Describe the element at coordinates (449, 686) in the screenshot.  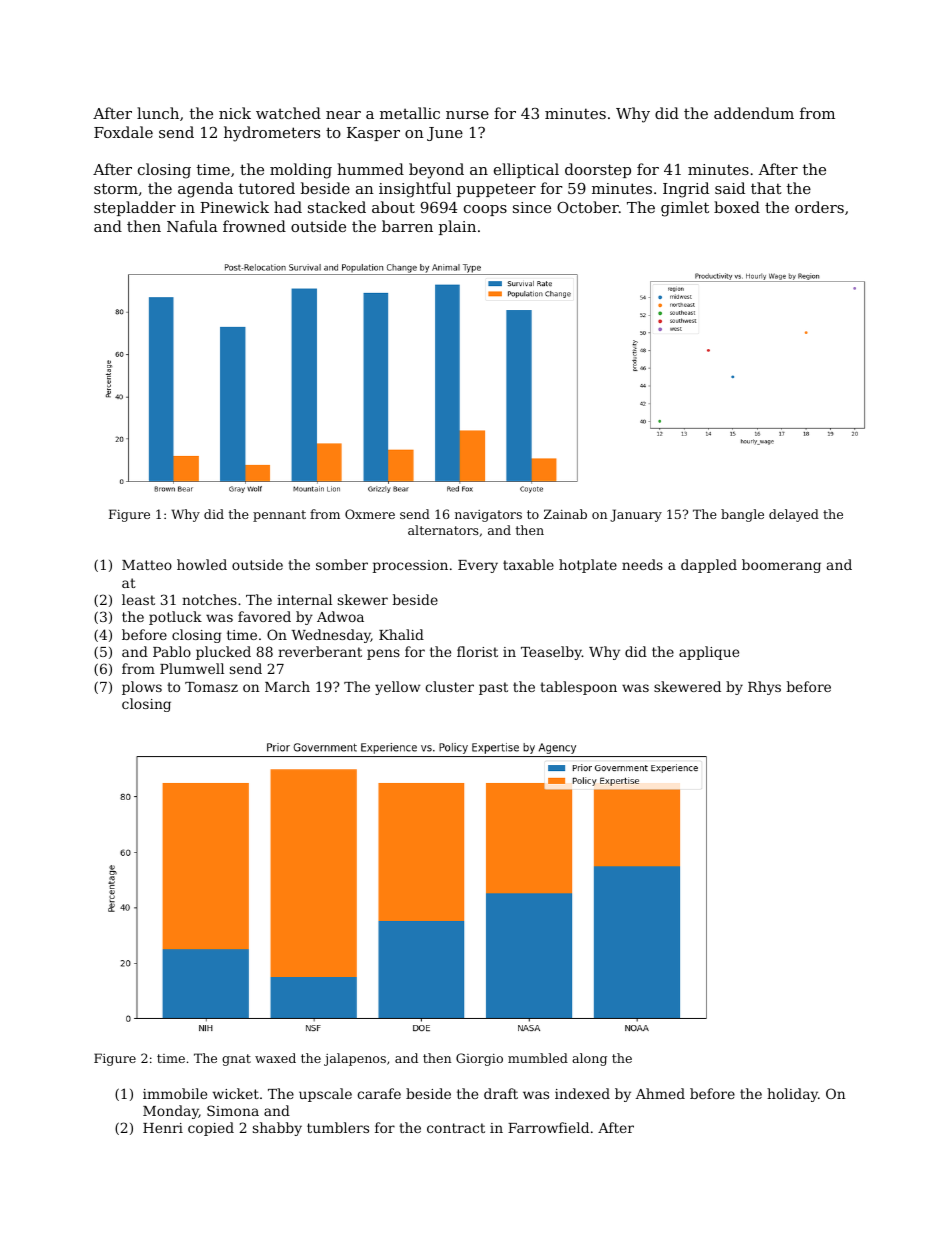
I see `cluster` at that location.
